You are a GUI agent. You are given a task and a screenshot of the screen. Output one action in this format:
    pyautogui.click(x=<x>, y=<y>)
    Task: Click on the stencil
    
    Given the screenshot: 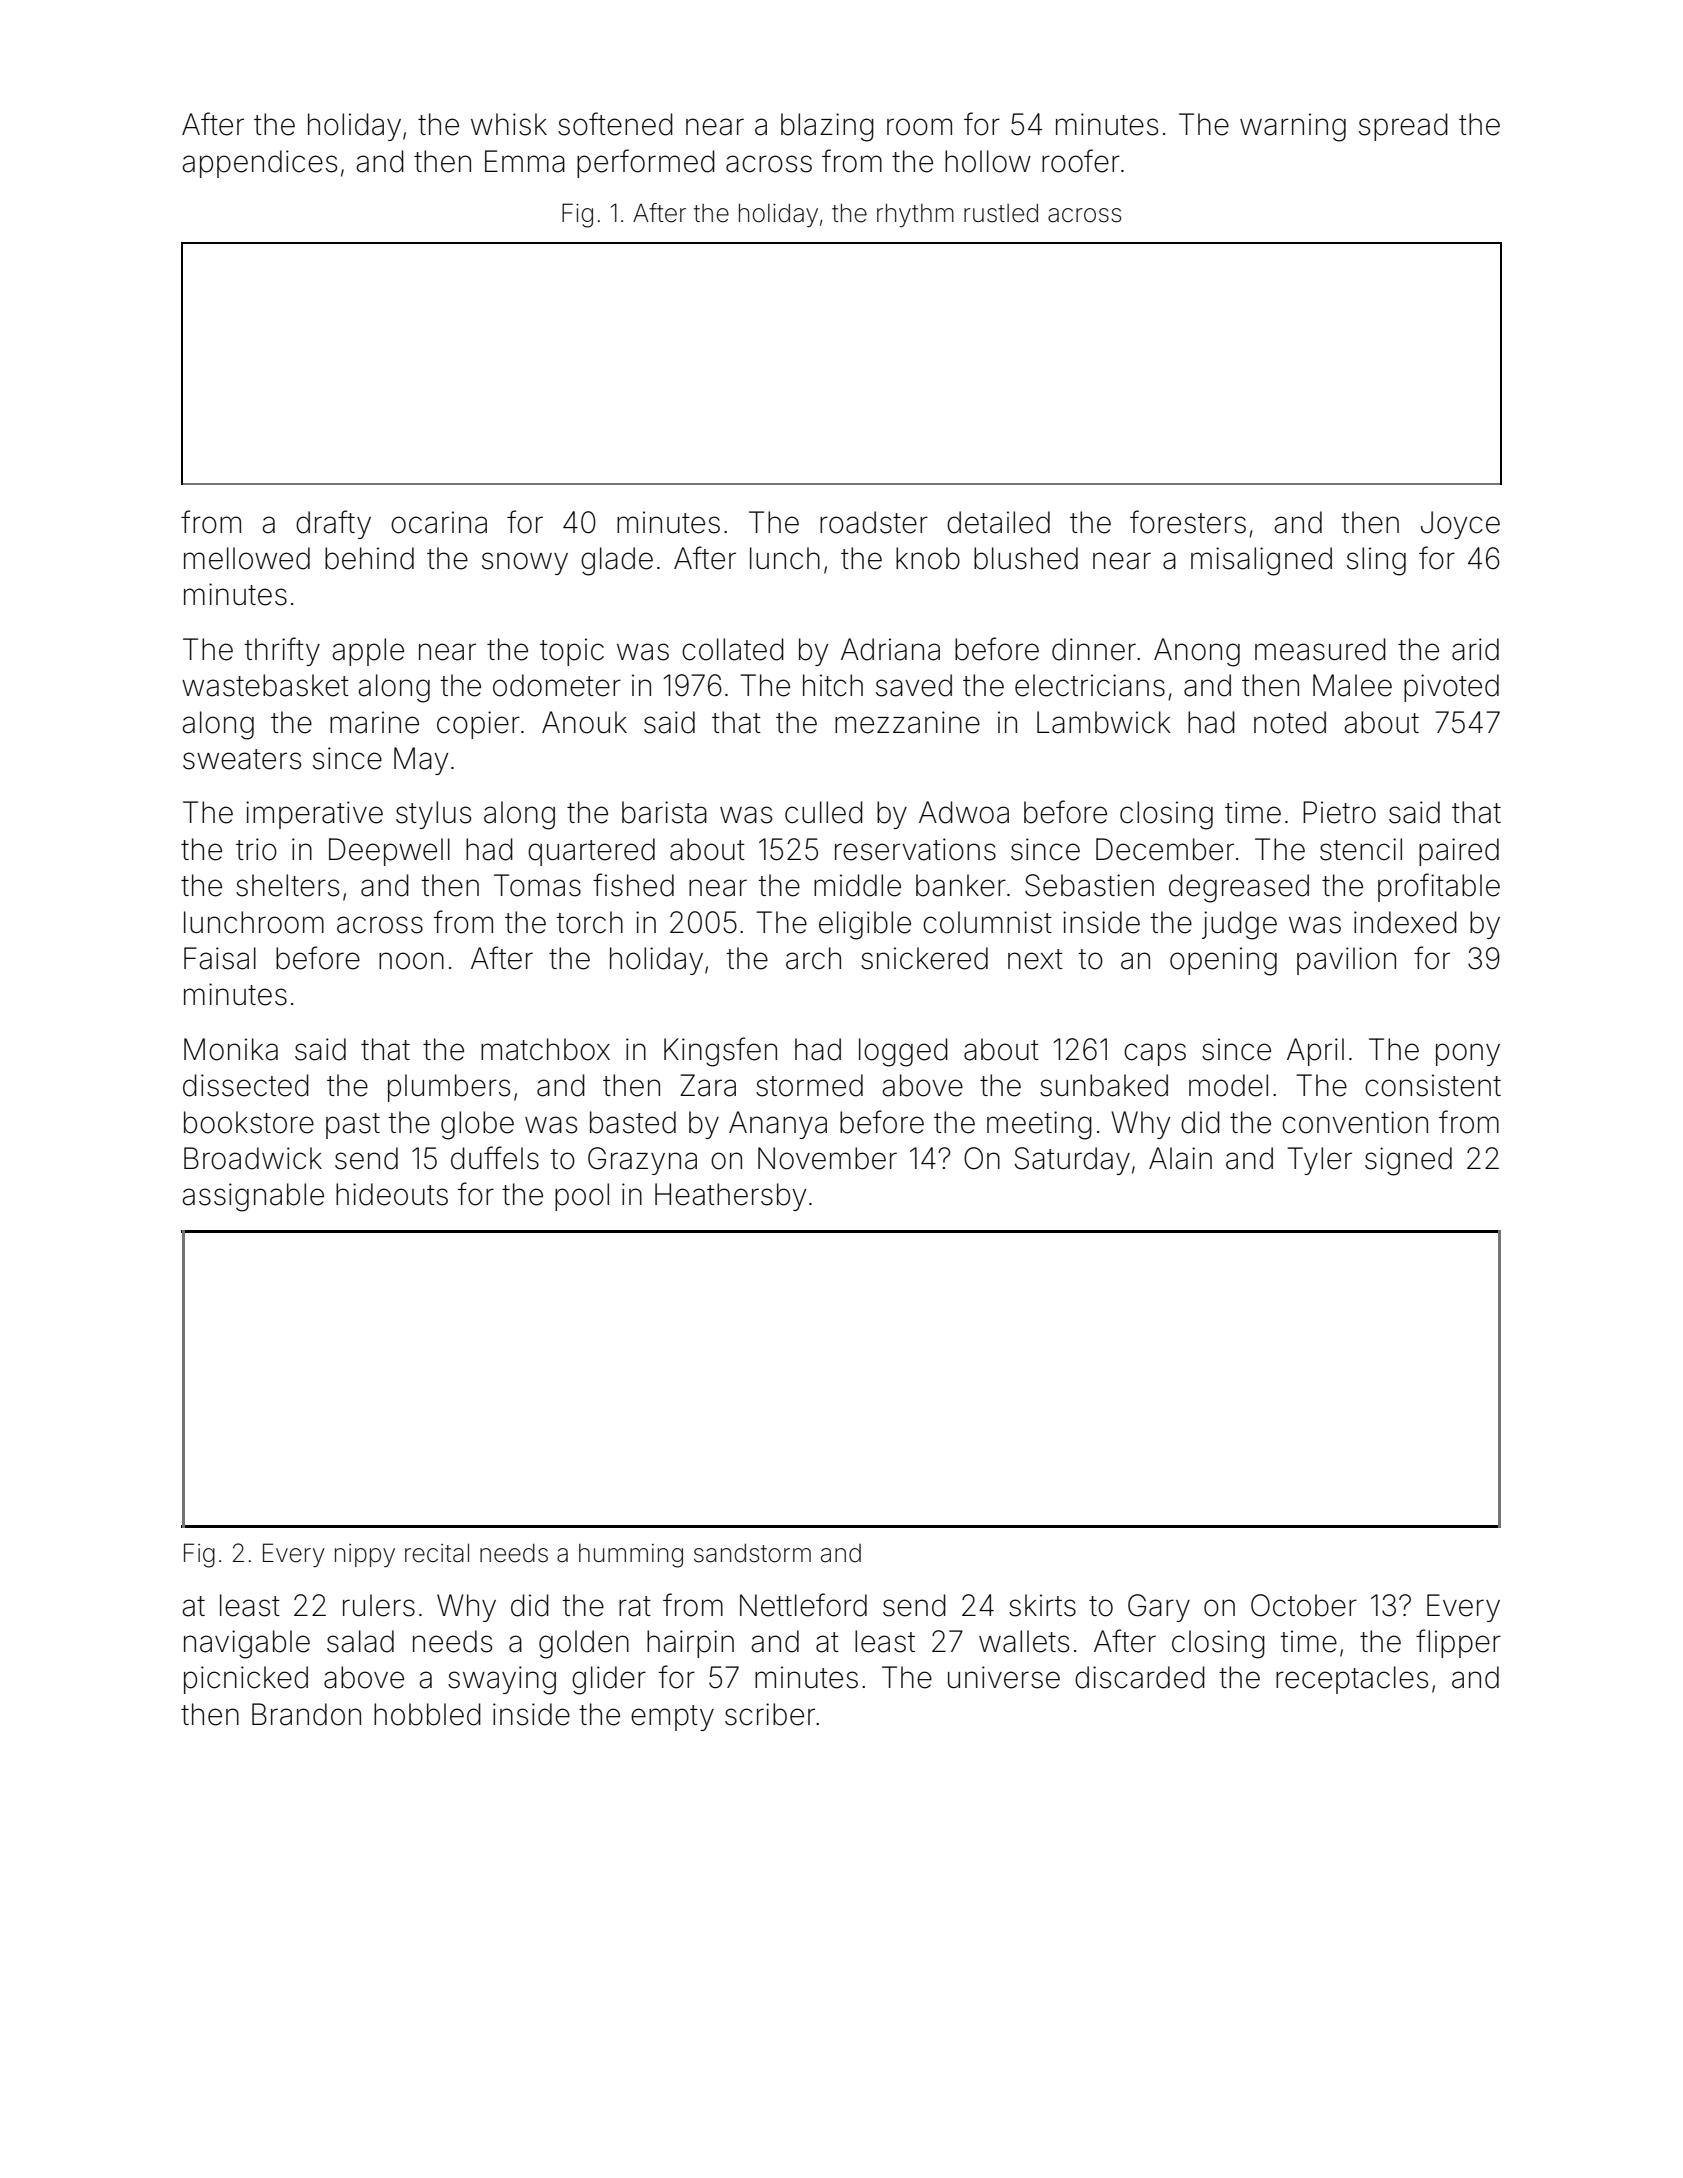 What is the action you would take?
    pyautogui.click(x=1361, y=849)
